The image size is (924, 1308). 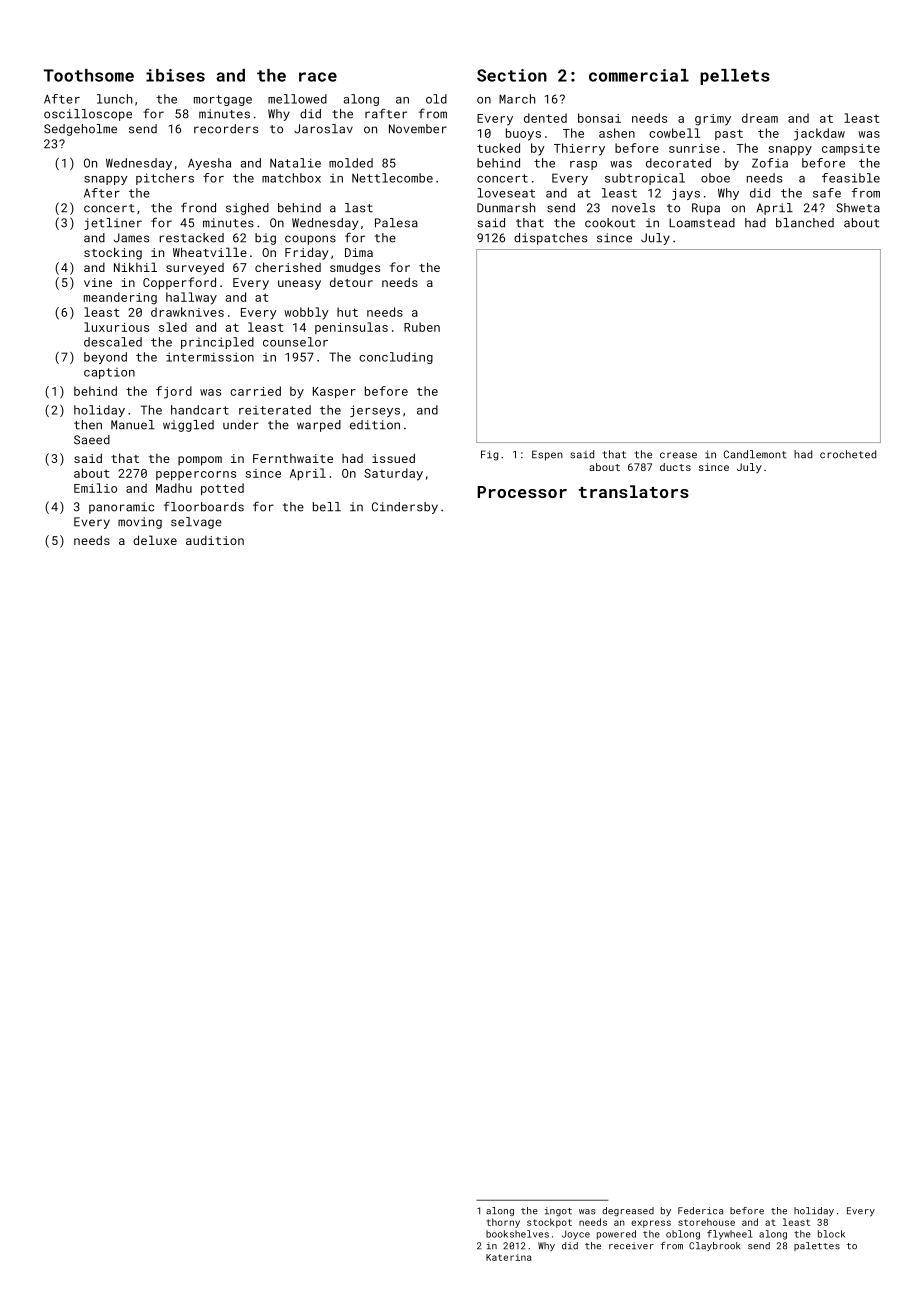 I want to click on thorny, so click(x=503, y=1223).
